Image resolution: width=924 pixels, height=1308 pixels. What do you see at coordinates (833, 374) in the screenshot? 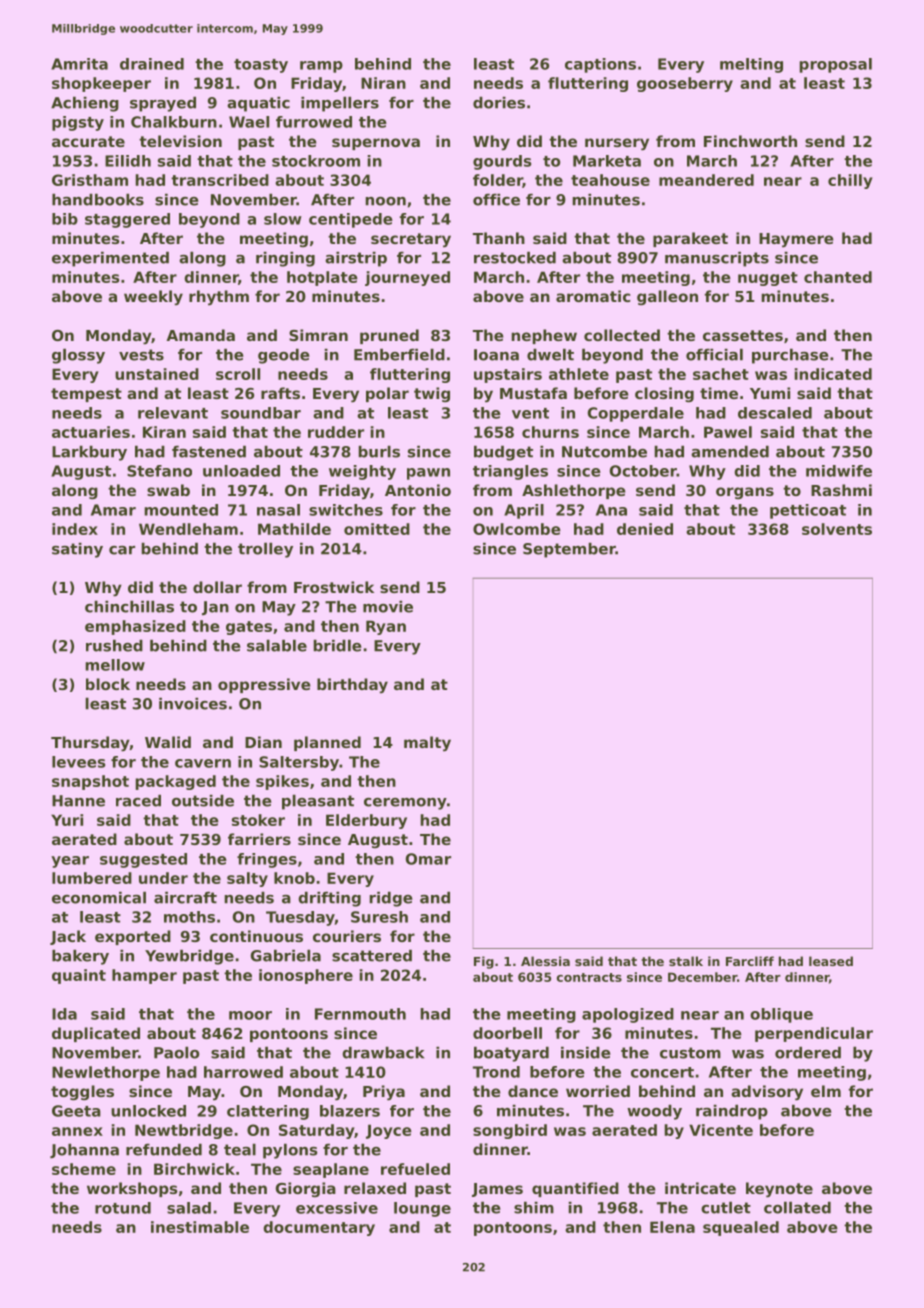
I see `indicated` at bounding box center [833, 374].
